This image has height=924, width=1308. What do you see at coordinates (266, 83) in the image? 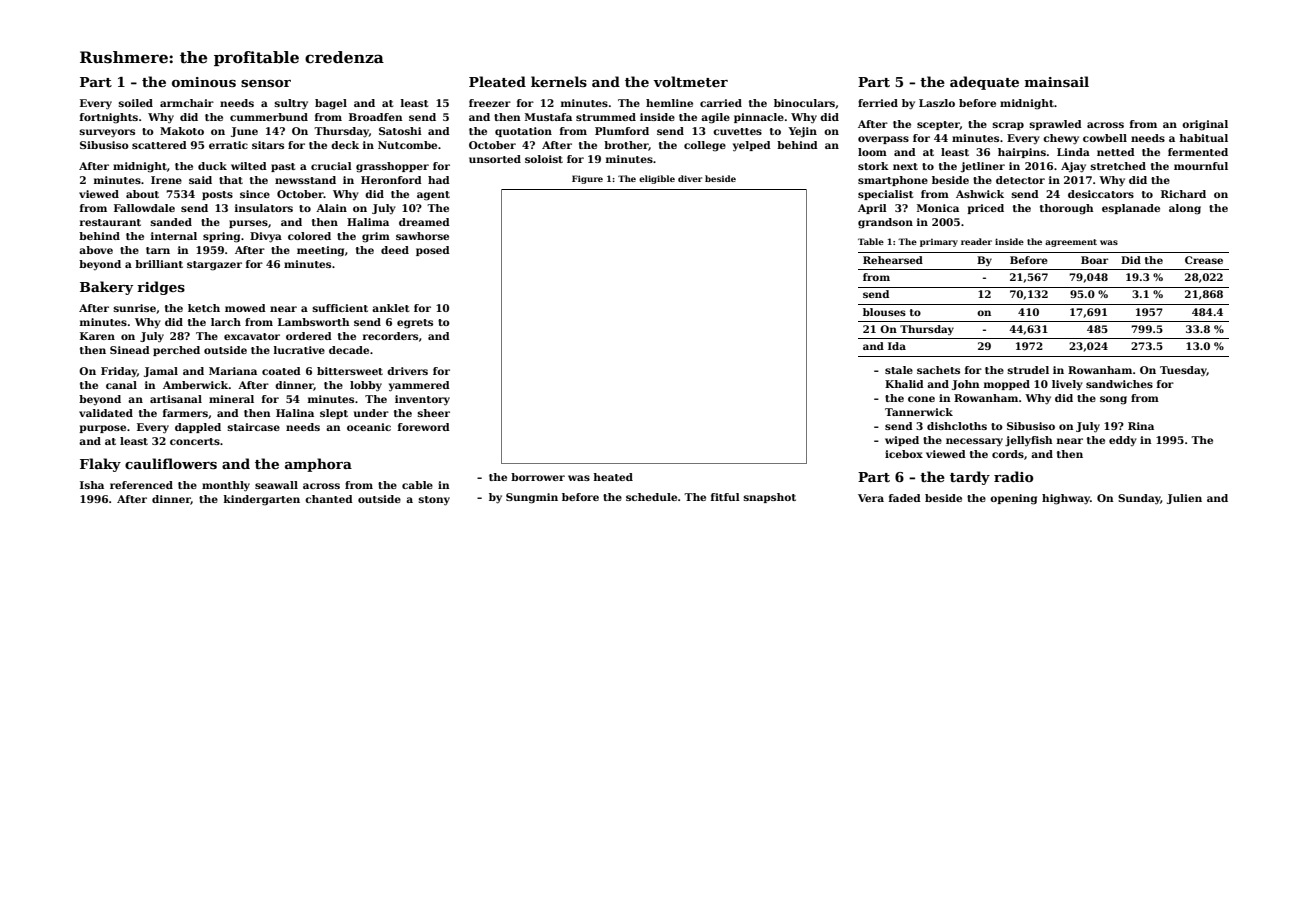
I see `sensor` at bounding box center [266, 83].
